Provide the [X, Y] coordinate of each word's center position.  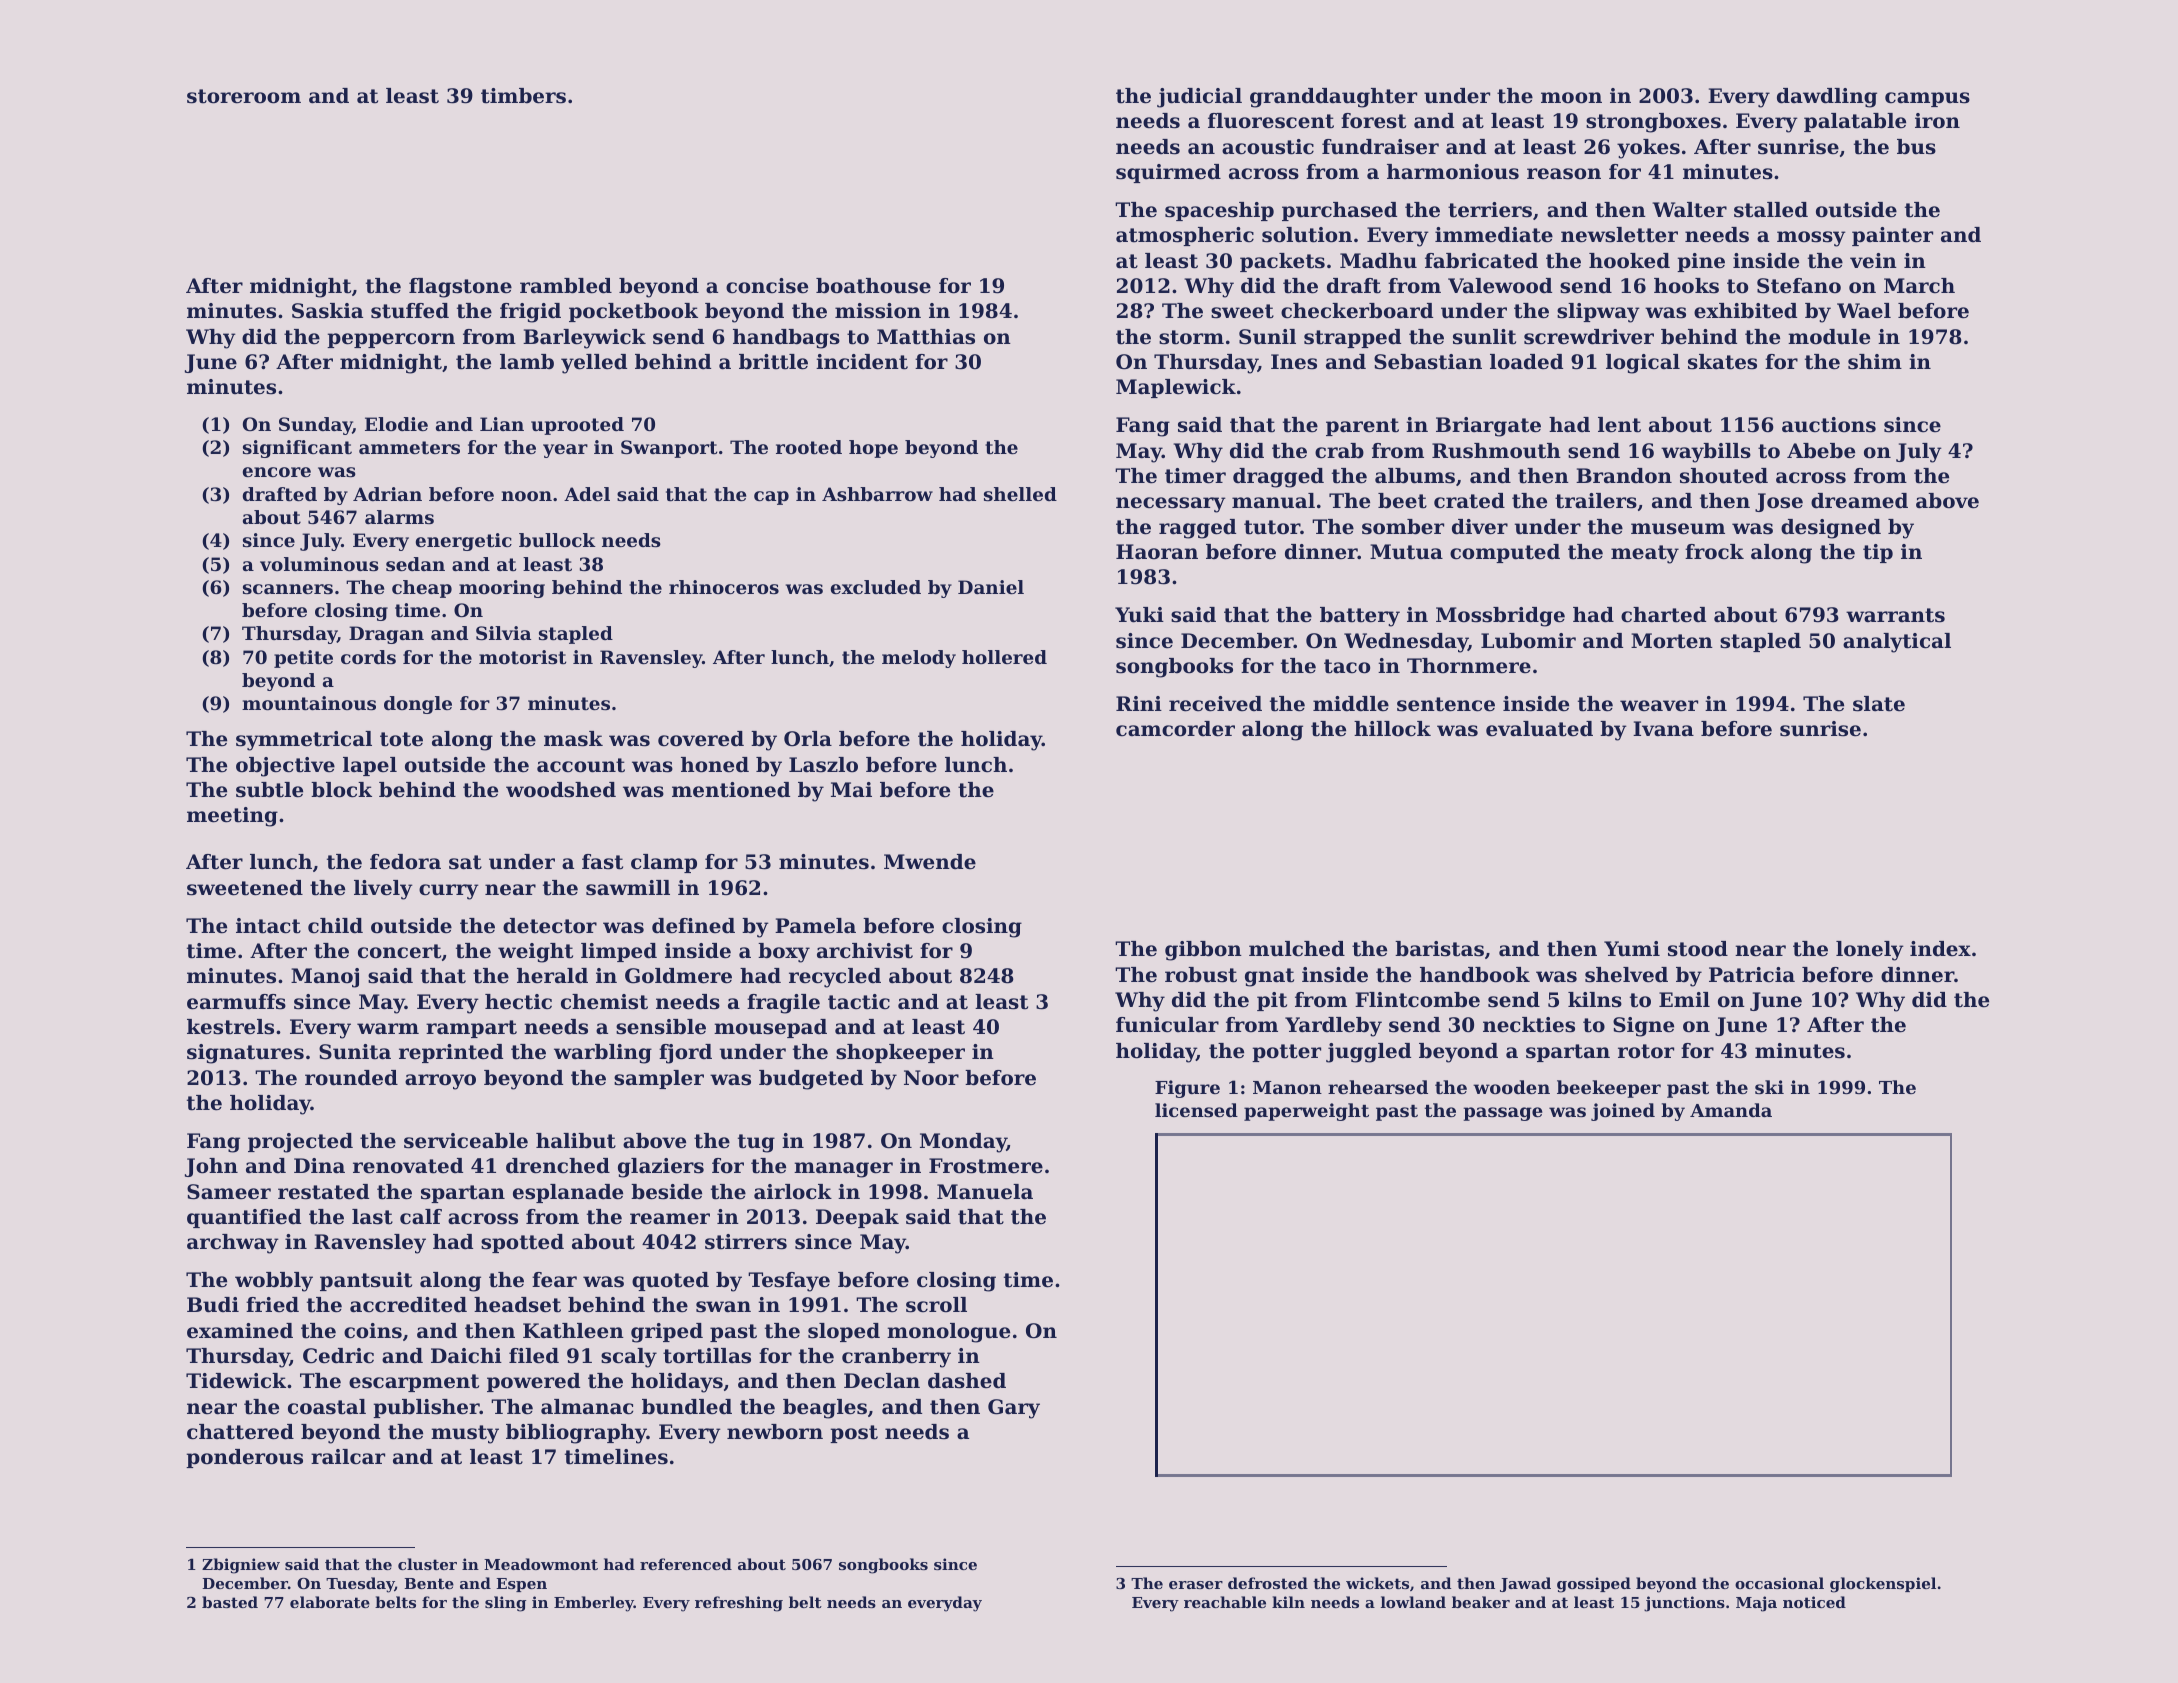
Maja [1756, 1604]
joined [1623, 1112]
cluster [427, 1564]
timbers [523, 96]
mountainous [309, 703]
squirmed [1168, 173]
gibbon [1203, 951]
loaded [1526, 362]
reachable [1225, 1602]
